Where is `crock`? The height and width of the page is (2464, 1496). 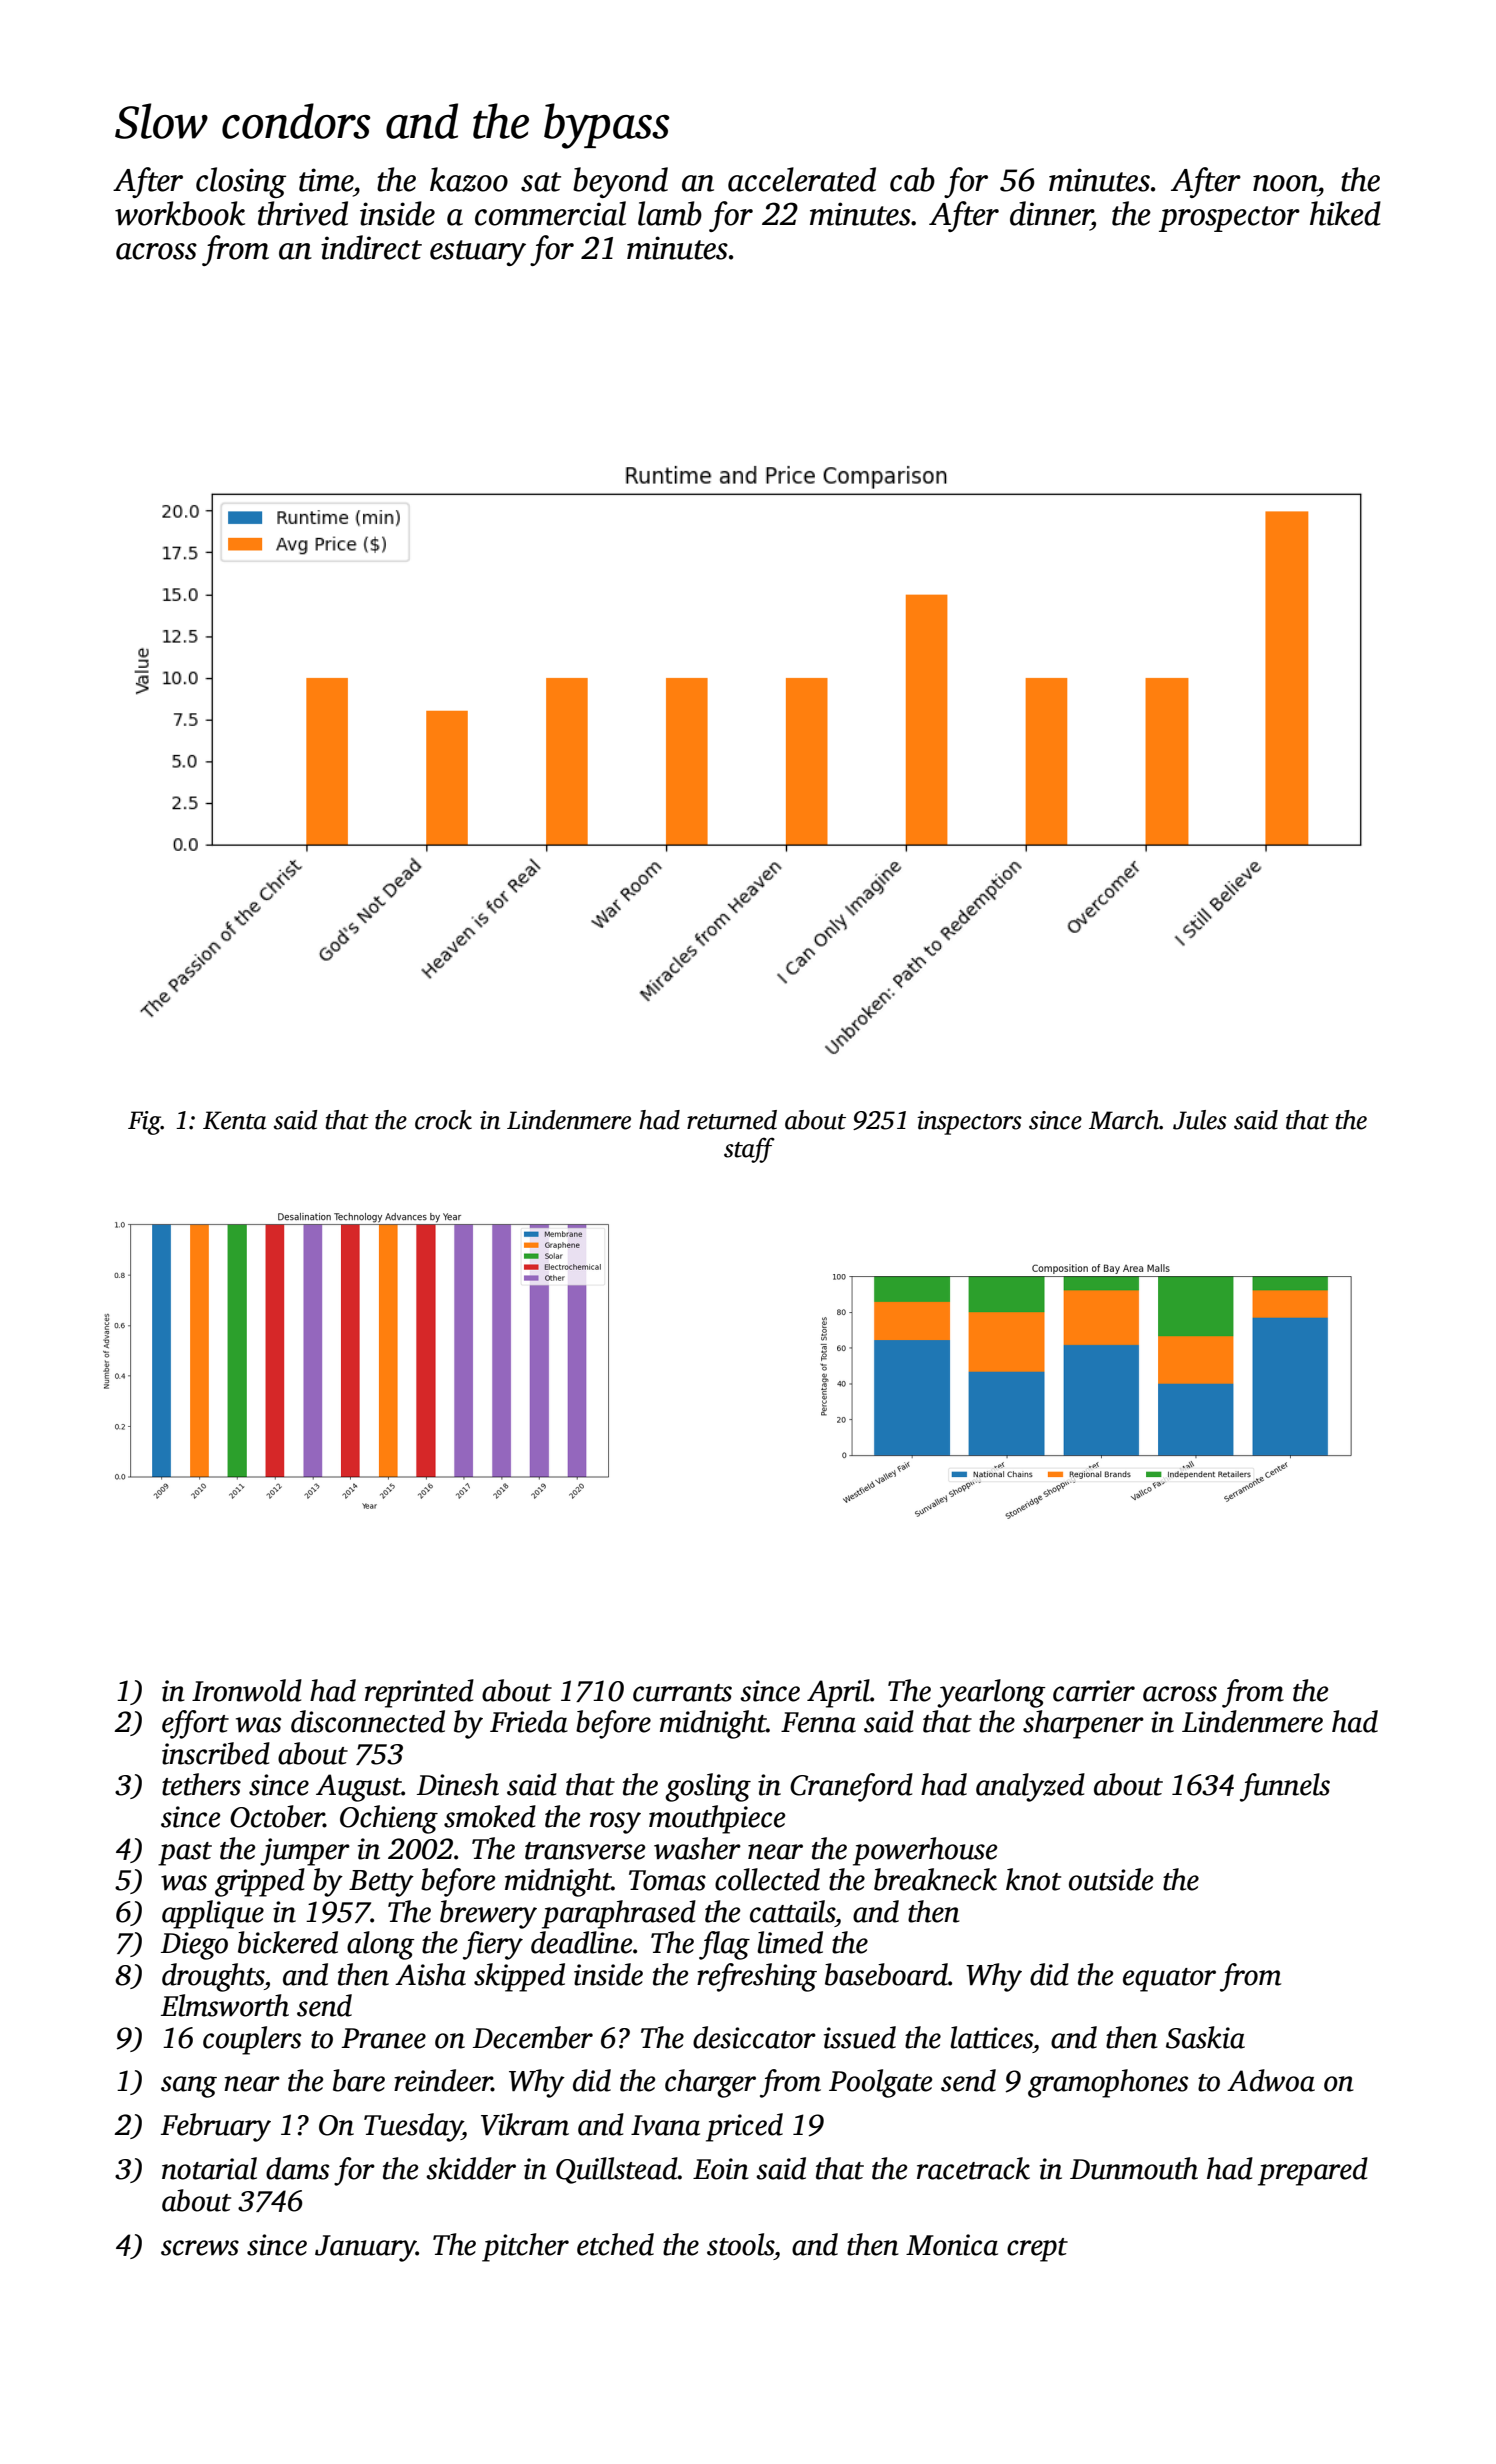 crock is located at coordinates (443, 1120).
